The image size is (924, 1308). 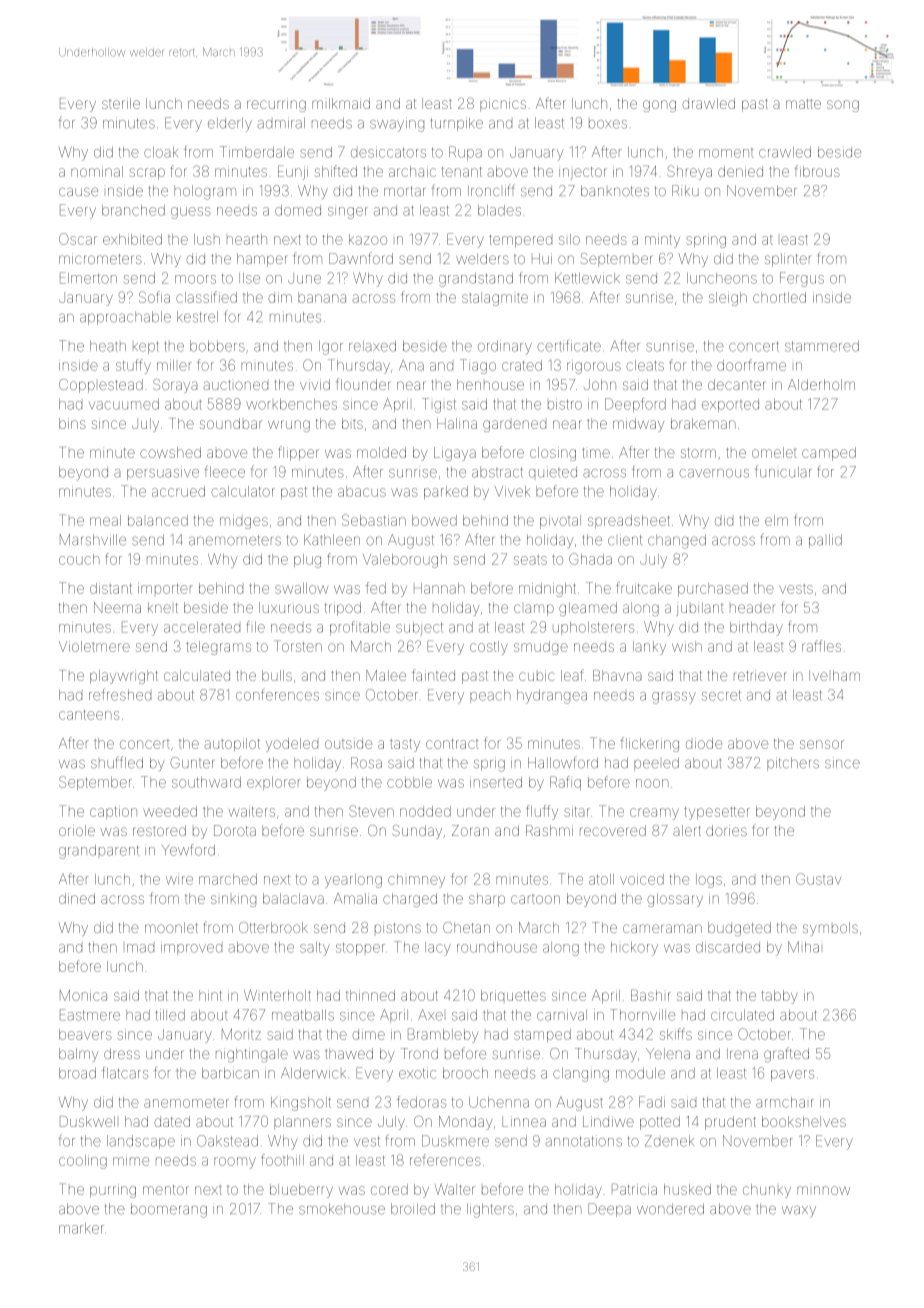 What do you see at coordinates (803, 104) in the document?
I see `matte` at bounding box center [803, 104].
